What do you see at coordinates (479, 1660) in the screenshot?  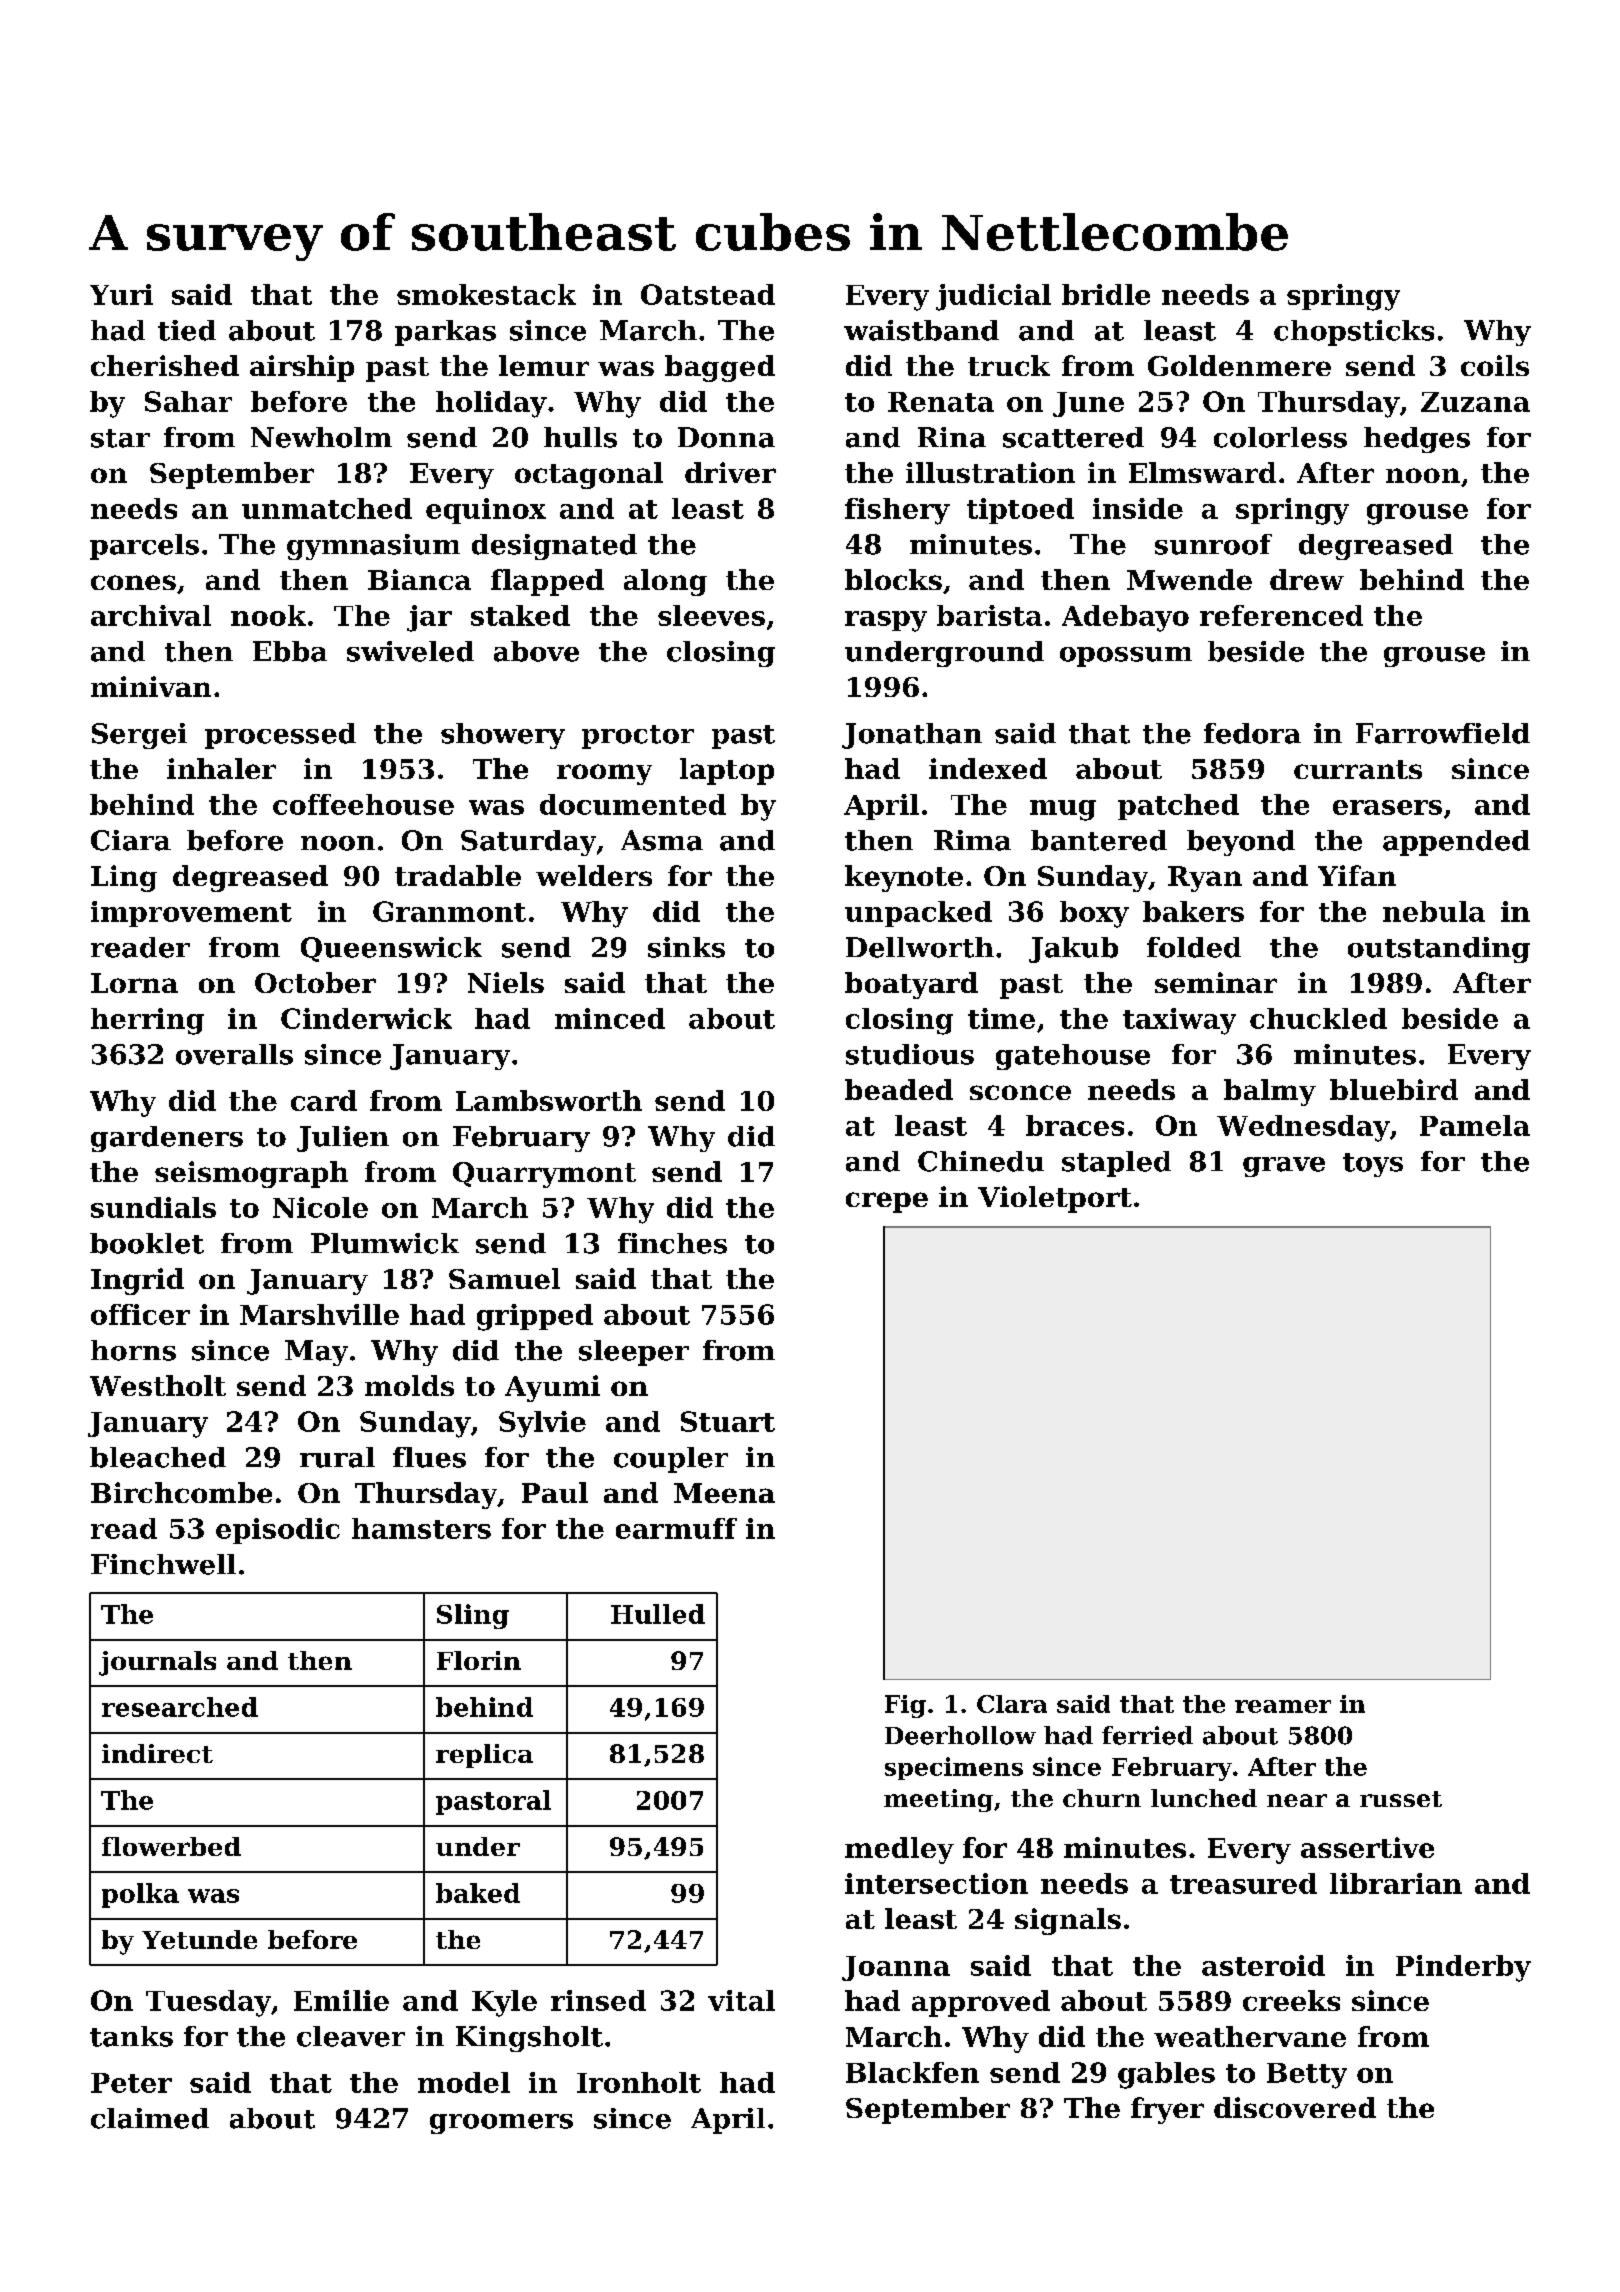 I see `Florin` at bounding box center [479, 1660].
